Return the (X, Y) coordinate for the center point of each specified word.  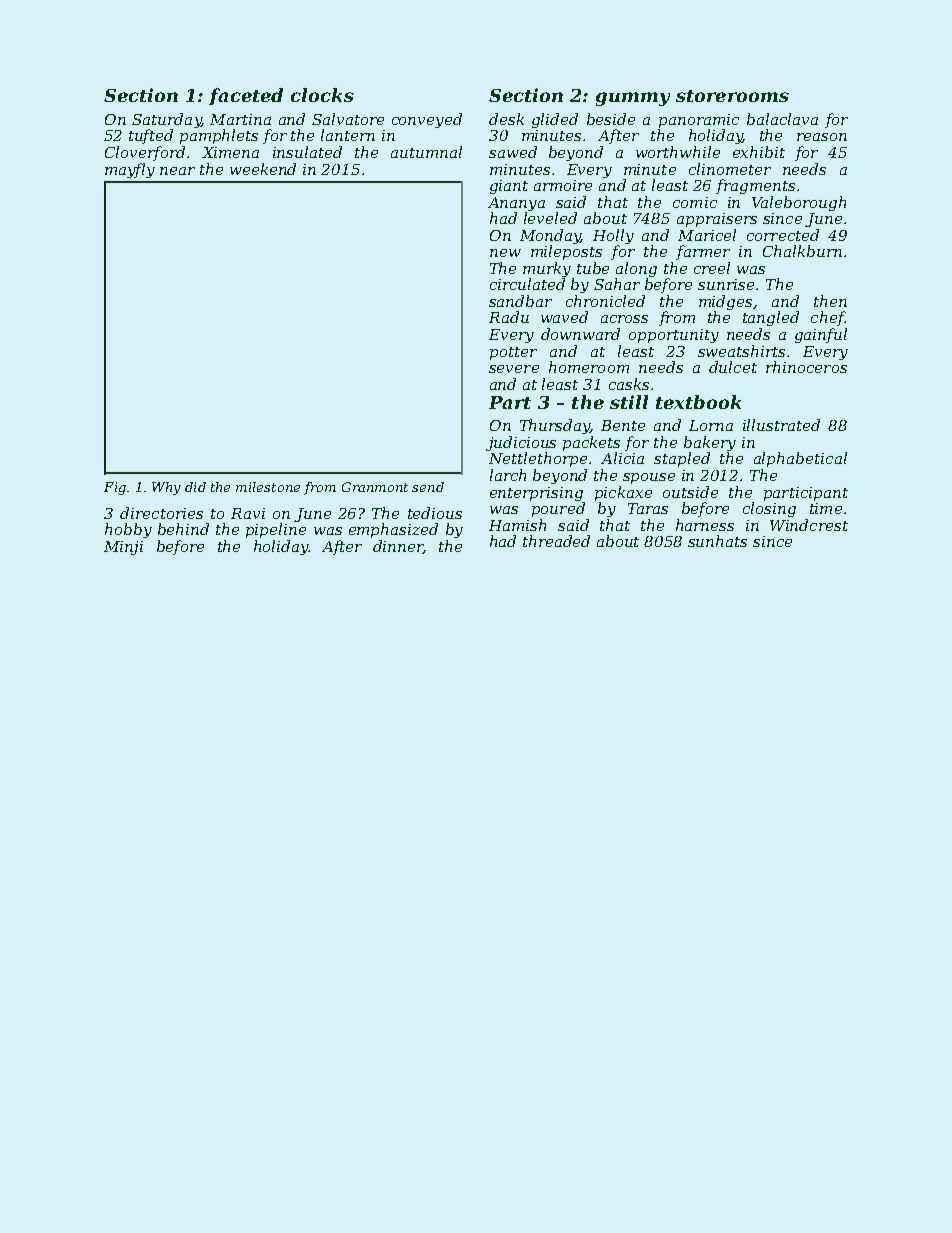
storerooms (732, 96)
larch (508, 475)
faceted (246, 96)
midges (725, 302)
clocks (322, 95)
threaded (556, 541)
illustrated (781, 425)
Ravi (248, 513)
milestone (268, 487)
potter (513, 353)
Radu (509, 317)
